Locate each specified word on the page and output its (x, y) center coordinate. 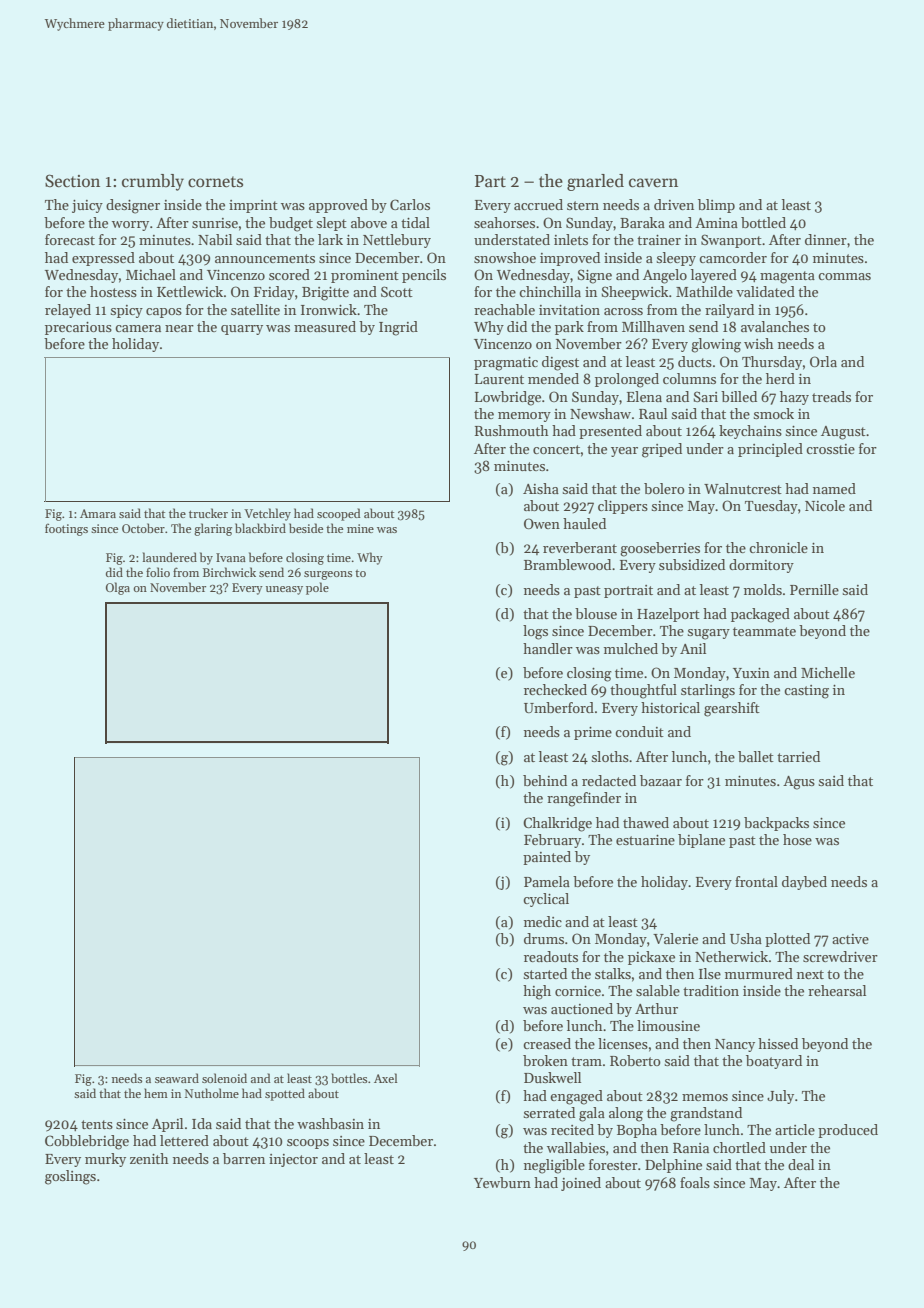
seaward (177, 1078)
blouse (596, 613)
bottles (349, 1078)
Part (490, 181)
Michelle (828, 672)
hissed (778, 1043)
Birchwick (229, 572)
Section (72, 181)
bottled (763, 222)
